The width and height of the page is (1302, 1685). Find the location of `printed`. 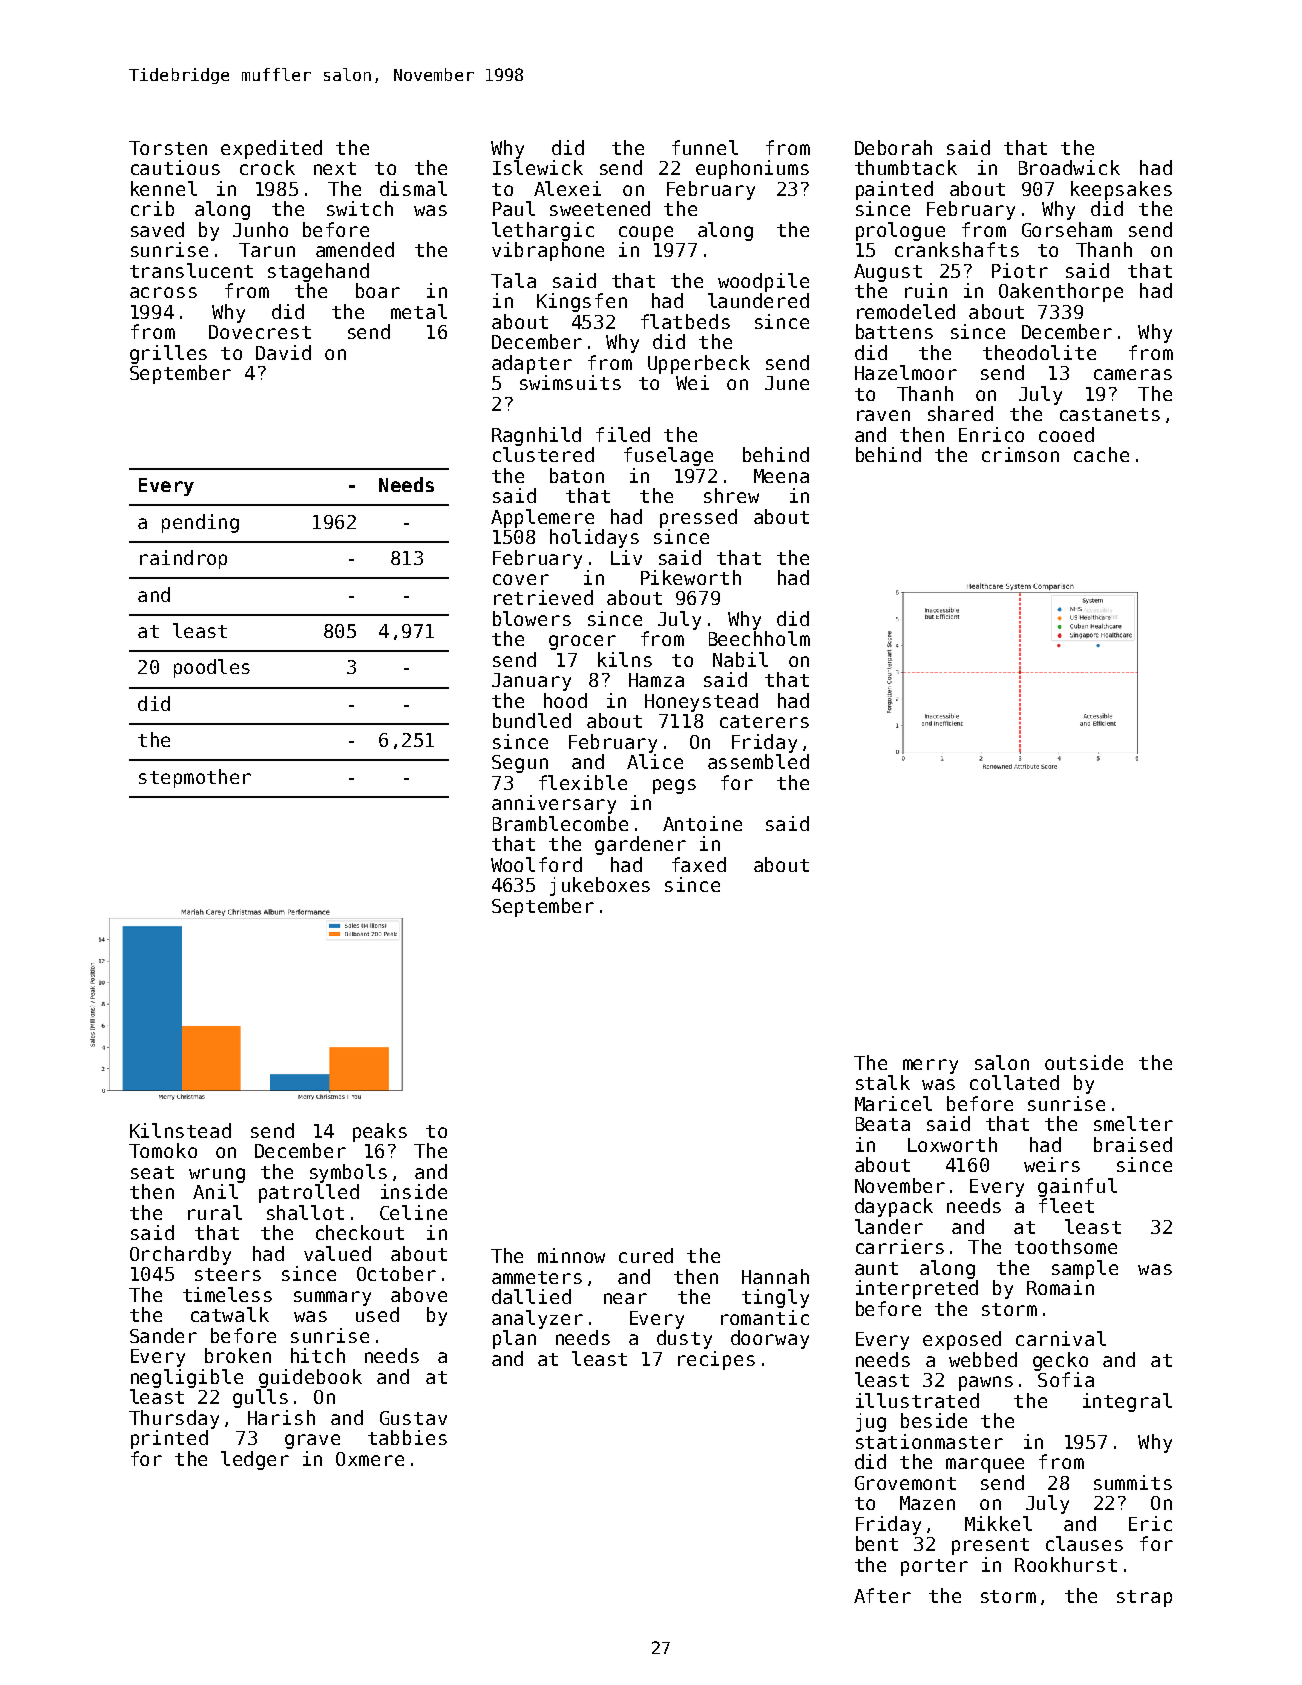

printed is located at coordinates (169, 1439).
